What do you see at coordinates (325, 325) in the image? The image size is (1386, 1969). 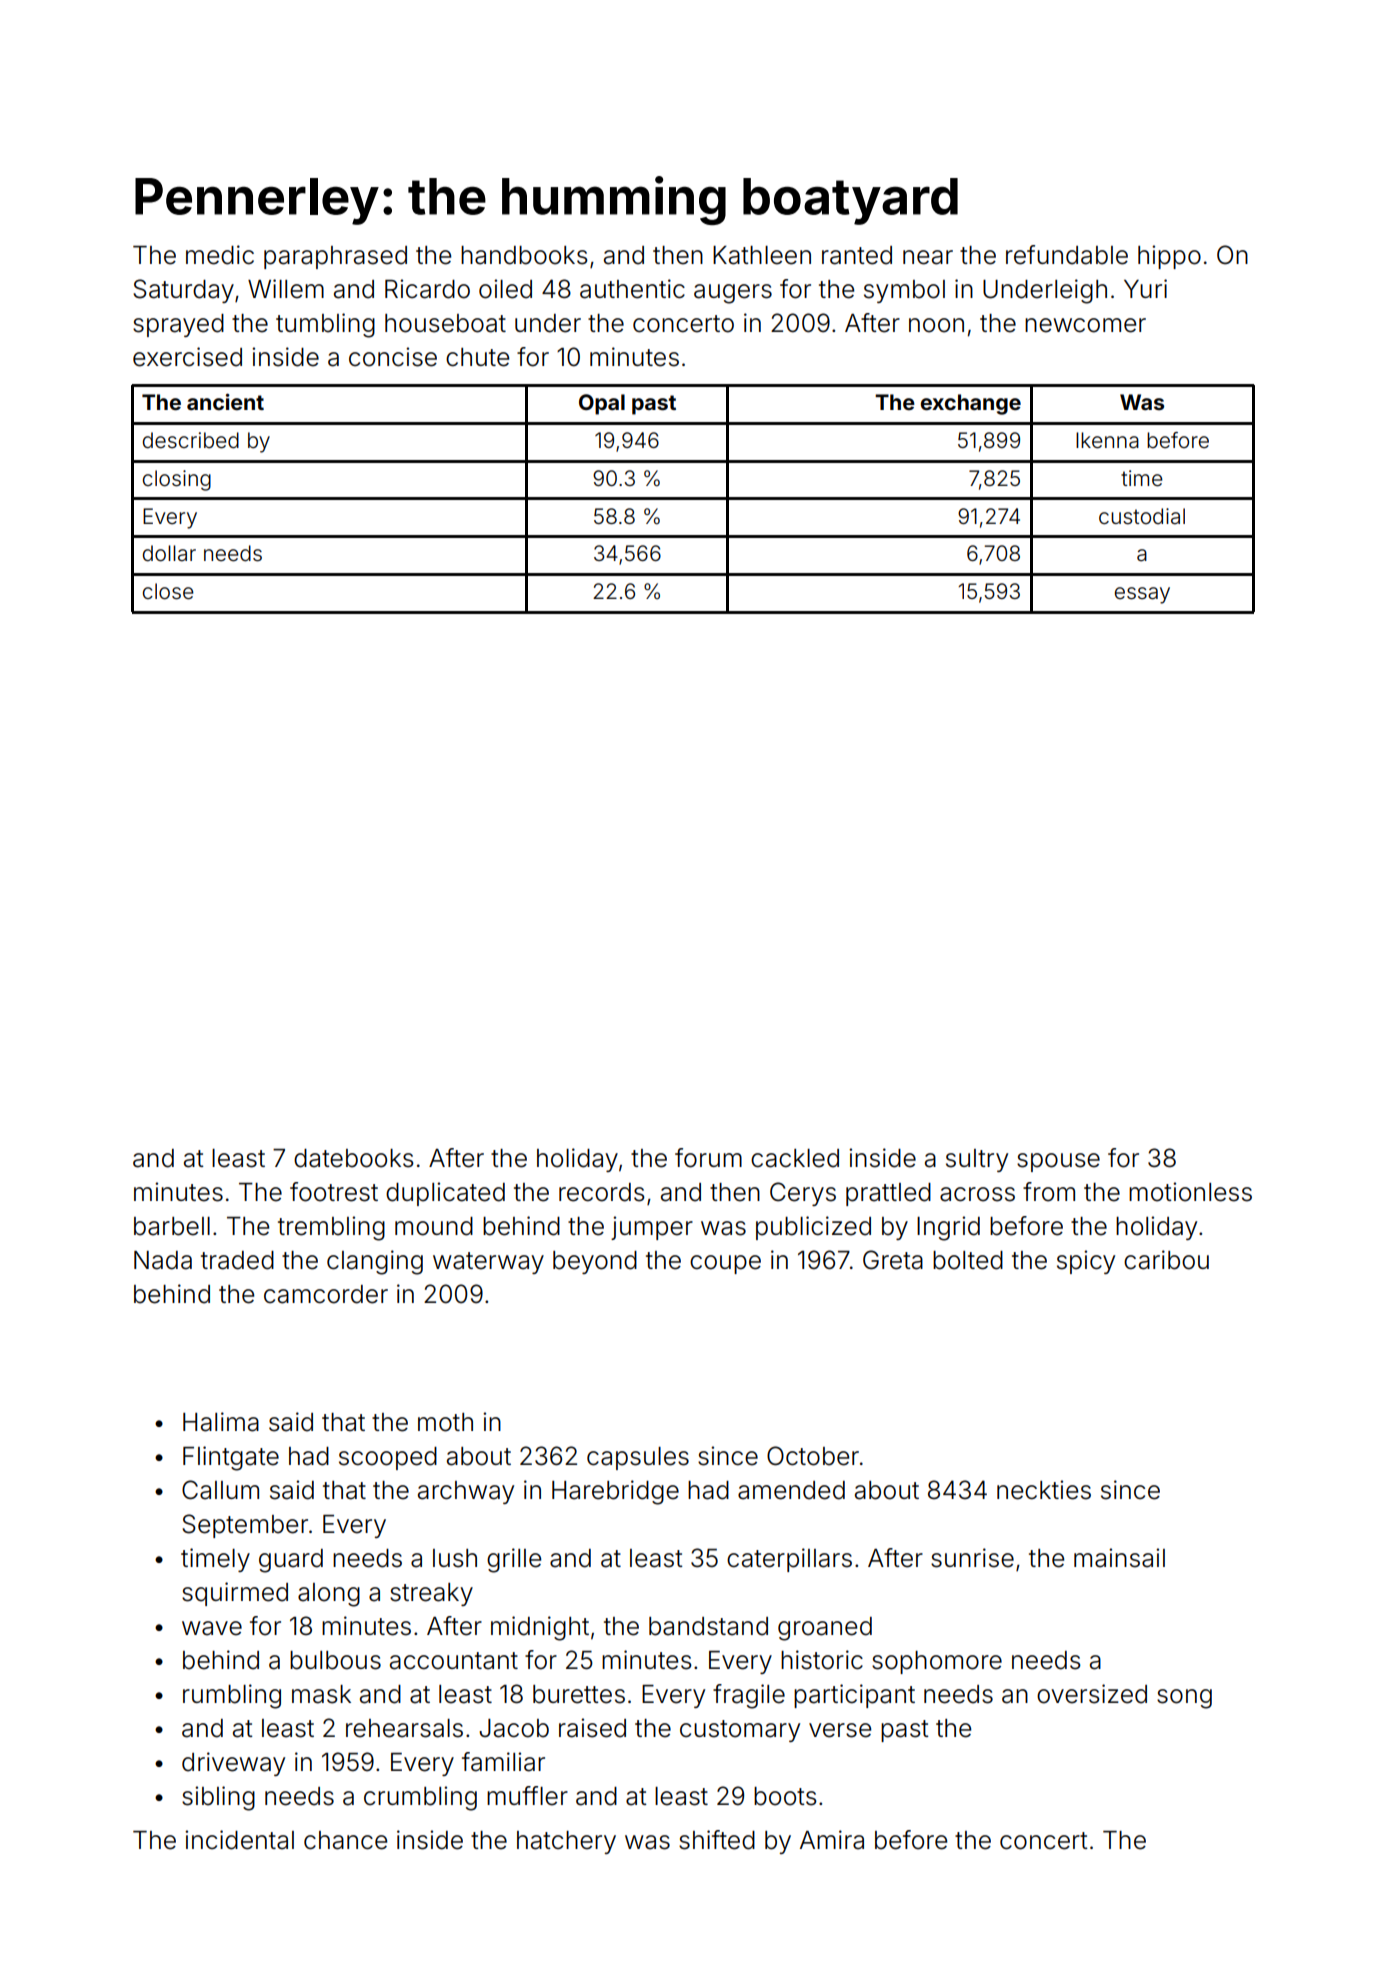 I see `tumbling` at bounding box center [325, 325].
